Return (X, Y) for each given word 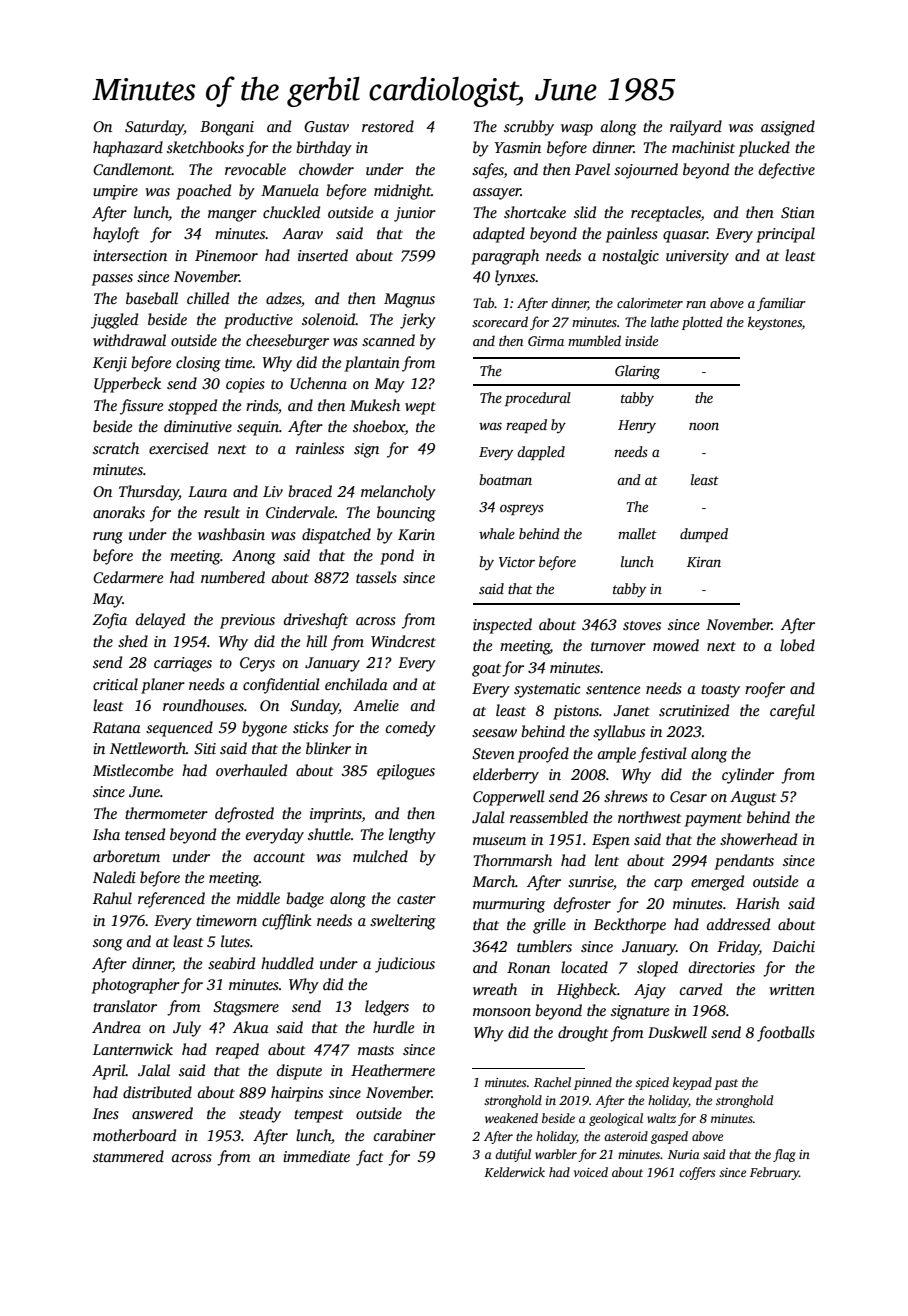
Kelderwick (514, 1172)
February (774, 1173)
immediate (316, 1156)
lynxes (515, 278)
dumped (704, 535)
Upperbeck (127, 385)
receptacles (666, 214)
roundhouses (203, 705)
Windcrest (403, 641)
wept (420, 408)
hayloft (116, 235)
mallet (637, 533)
